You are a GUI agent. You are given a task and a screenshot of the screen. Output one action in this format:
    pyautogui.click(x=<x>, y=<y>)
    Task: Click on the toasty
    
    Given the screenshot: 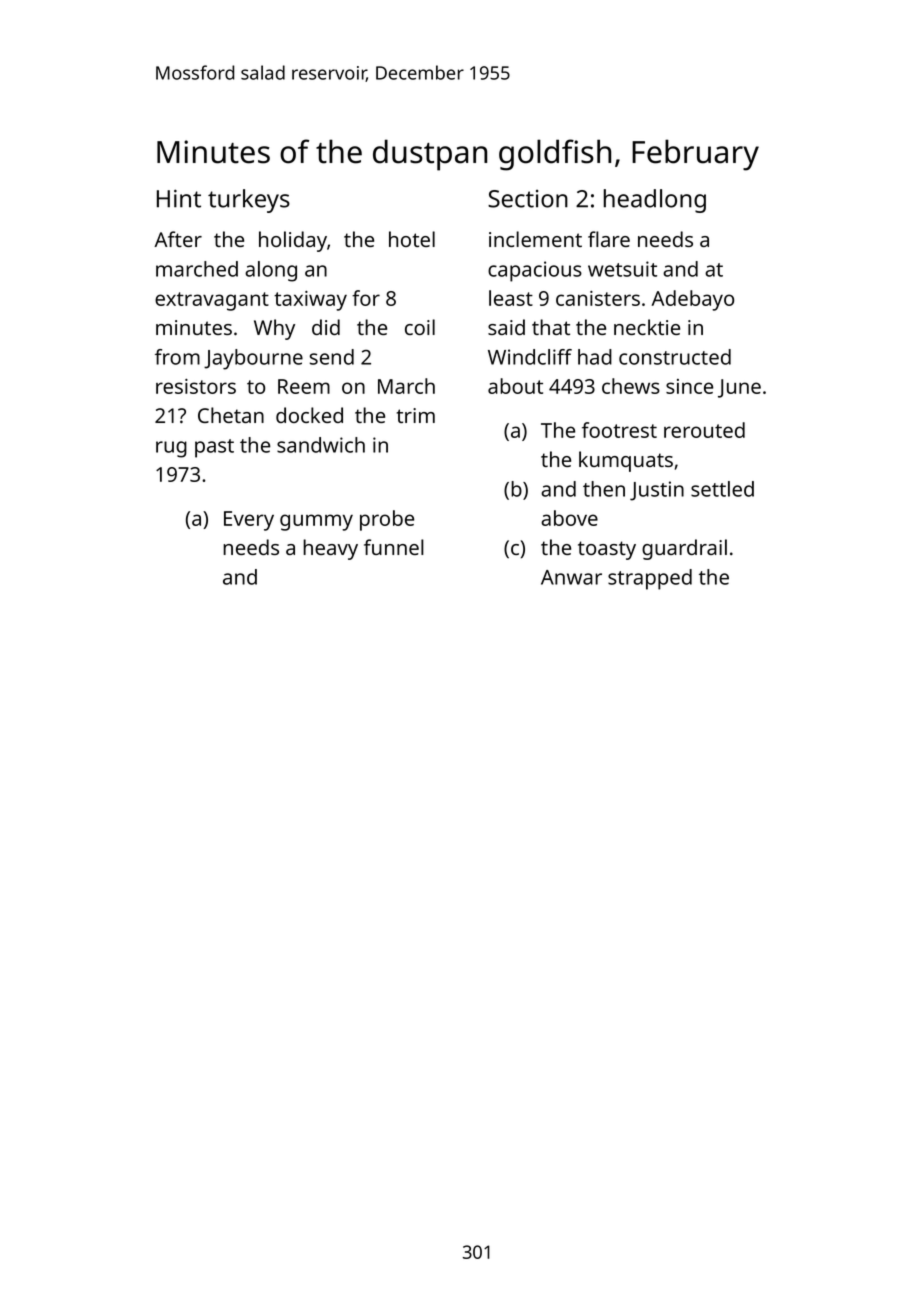 What is the action you would take?
    pyautogui.click(x=607, y=550)
